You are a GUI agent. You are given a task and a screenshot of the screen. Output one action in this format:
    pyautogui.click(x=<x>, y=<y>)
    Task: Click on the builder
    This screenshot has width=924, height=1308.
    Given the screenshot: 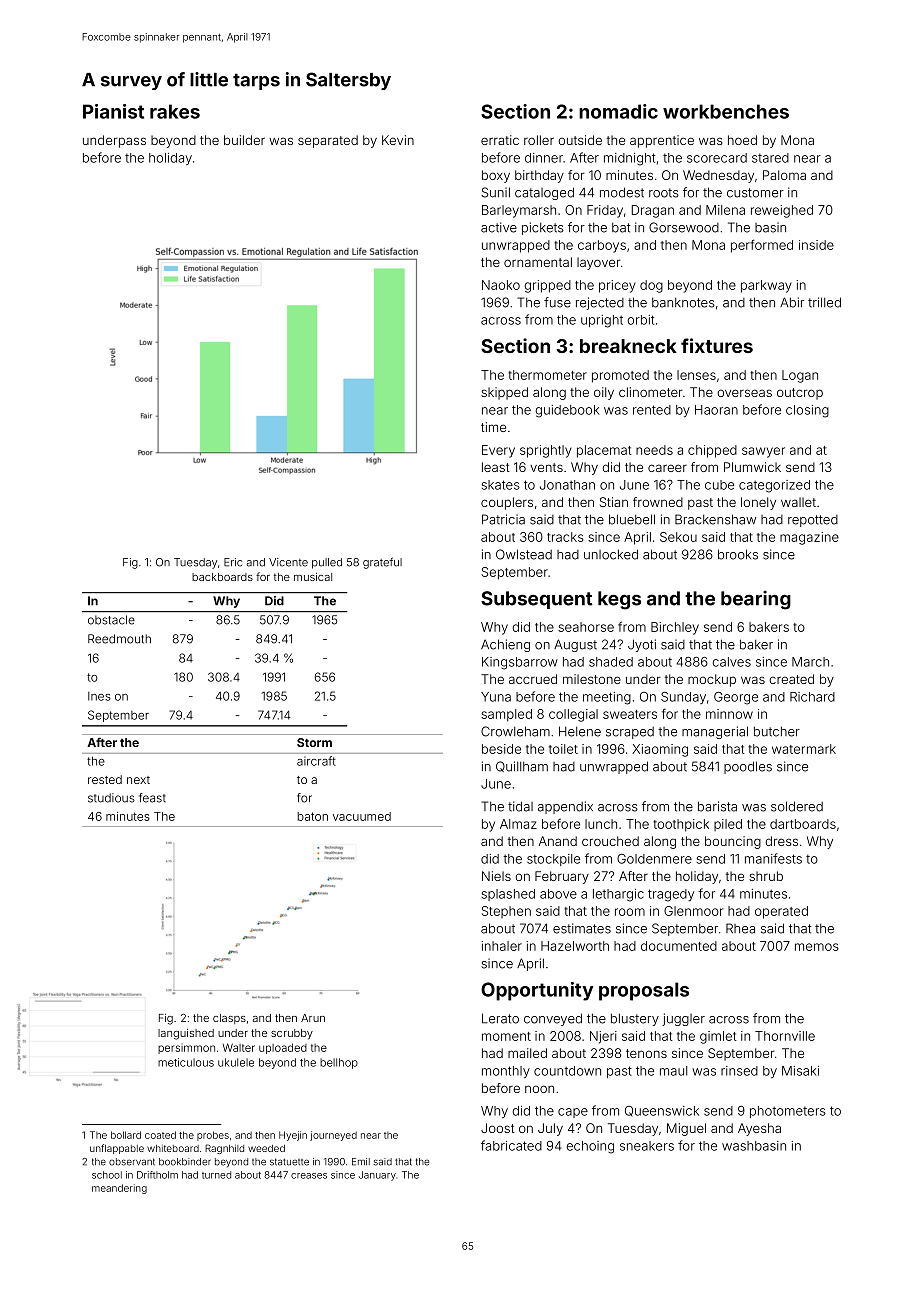 What is the action you would take?
    pyautogui.click(x=244, y=140)
